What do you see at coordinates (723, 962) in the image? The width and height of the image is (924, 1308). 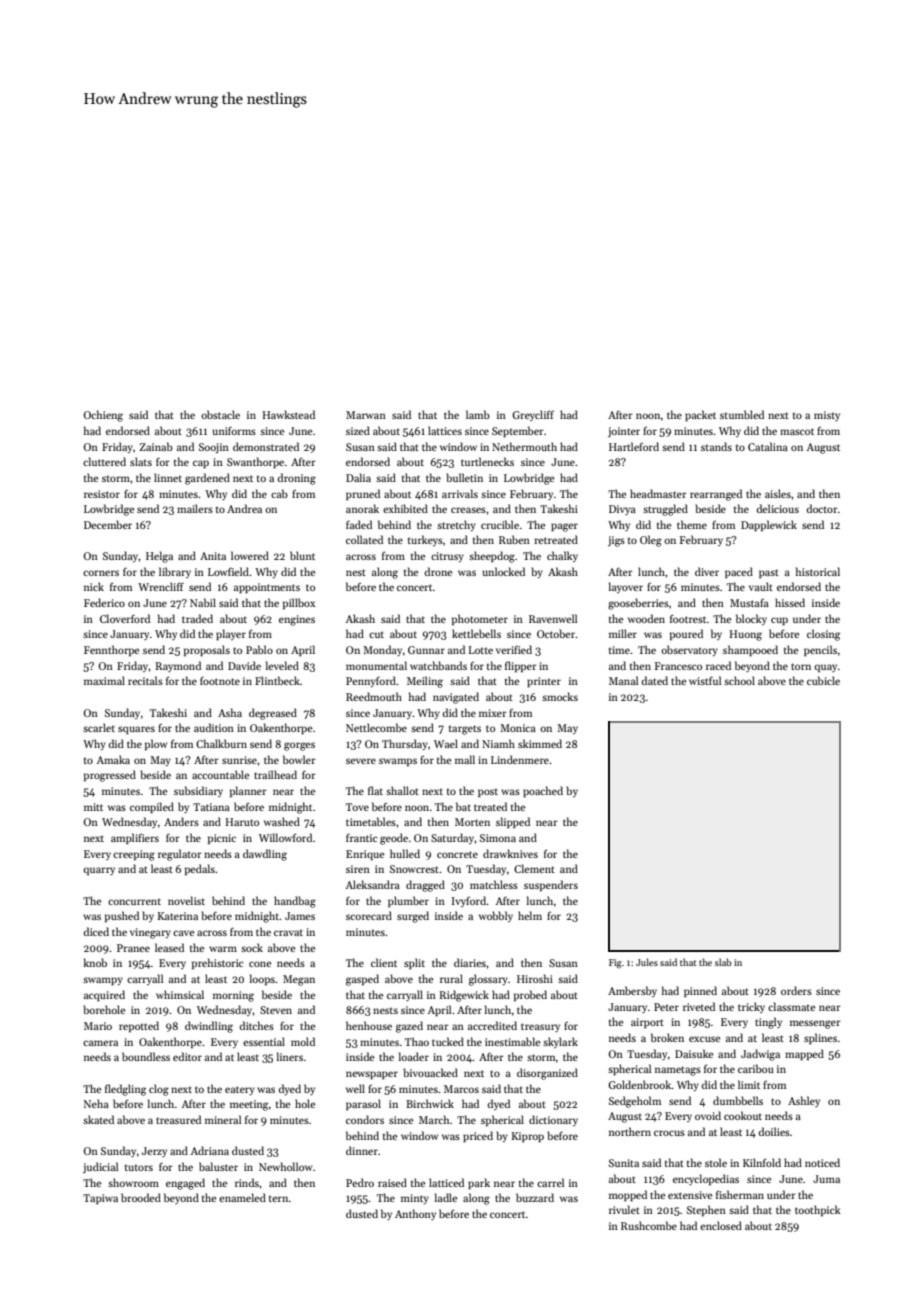 I see `slab` at bounding box center [723, 962].
